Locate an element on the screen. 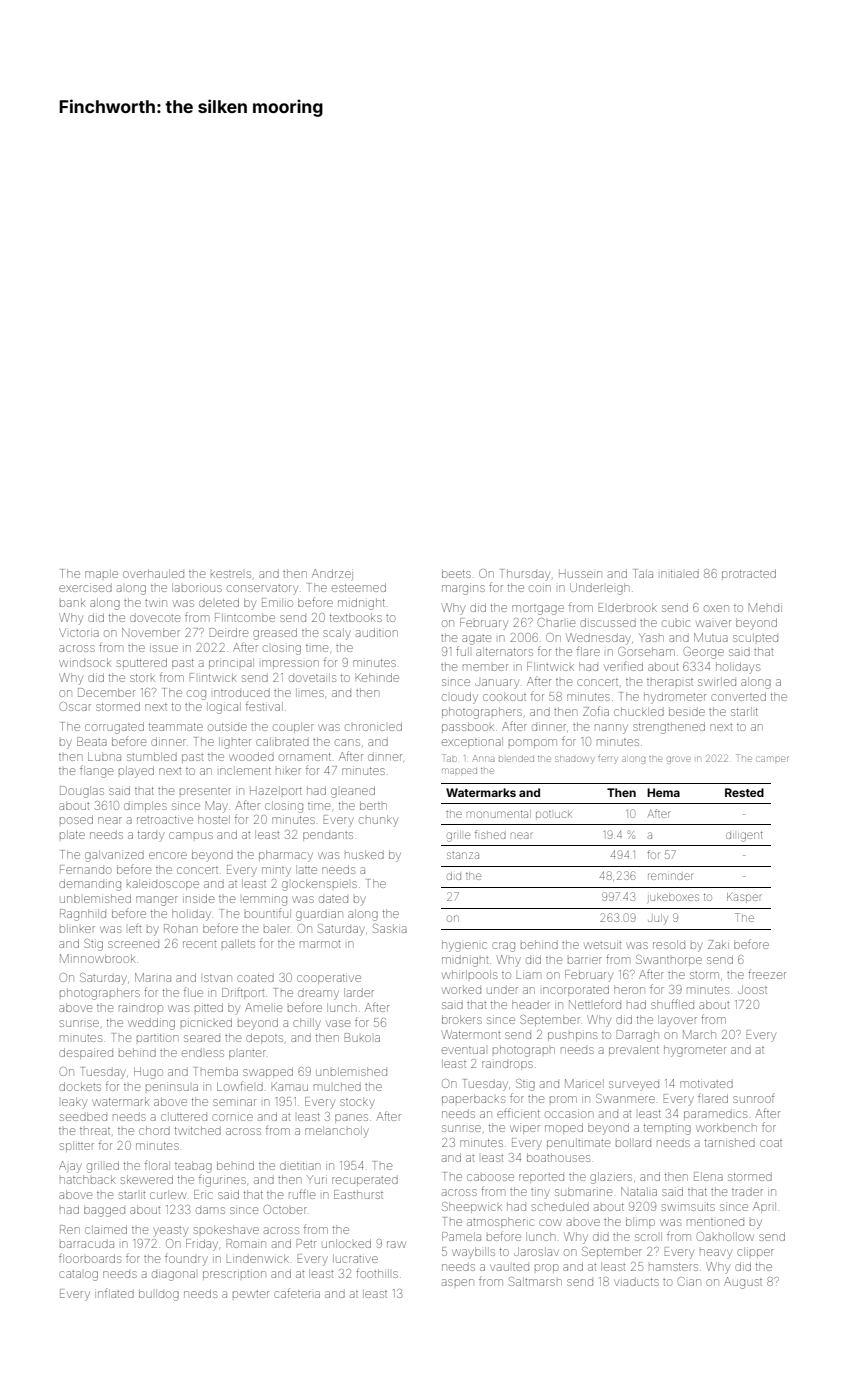 The height and width of the screenshot is (1400, 849). chord is located at coordinates (154, 1130).
